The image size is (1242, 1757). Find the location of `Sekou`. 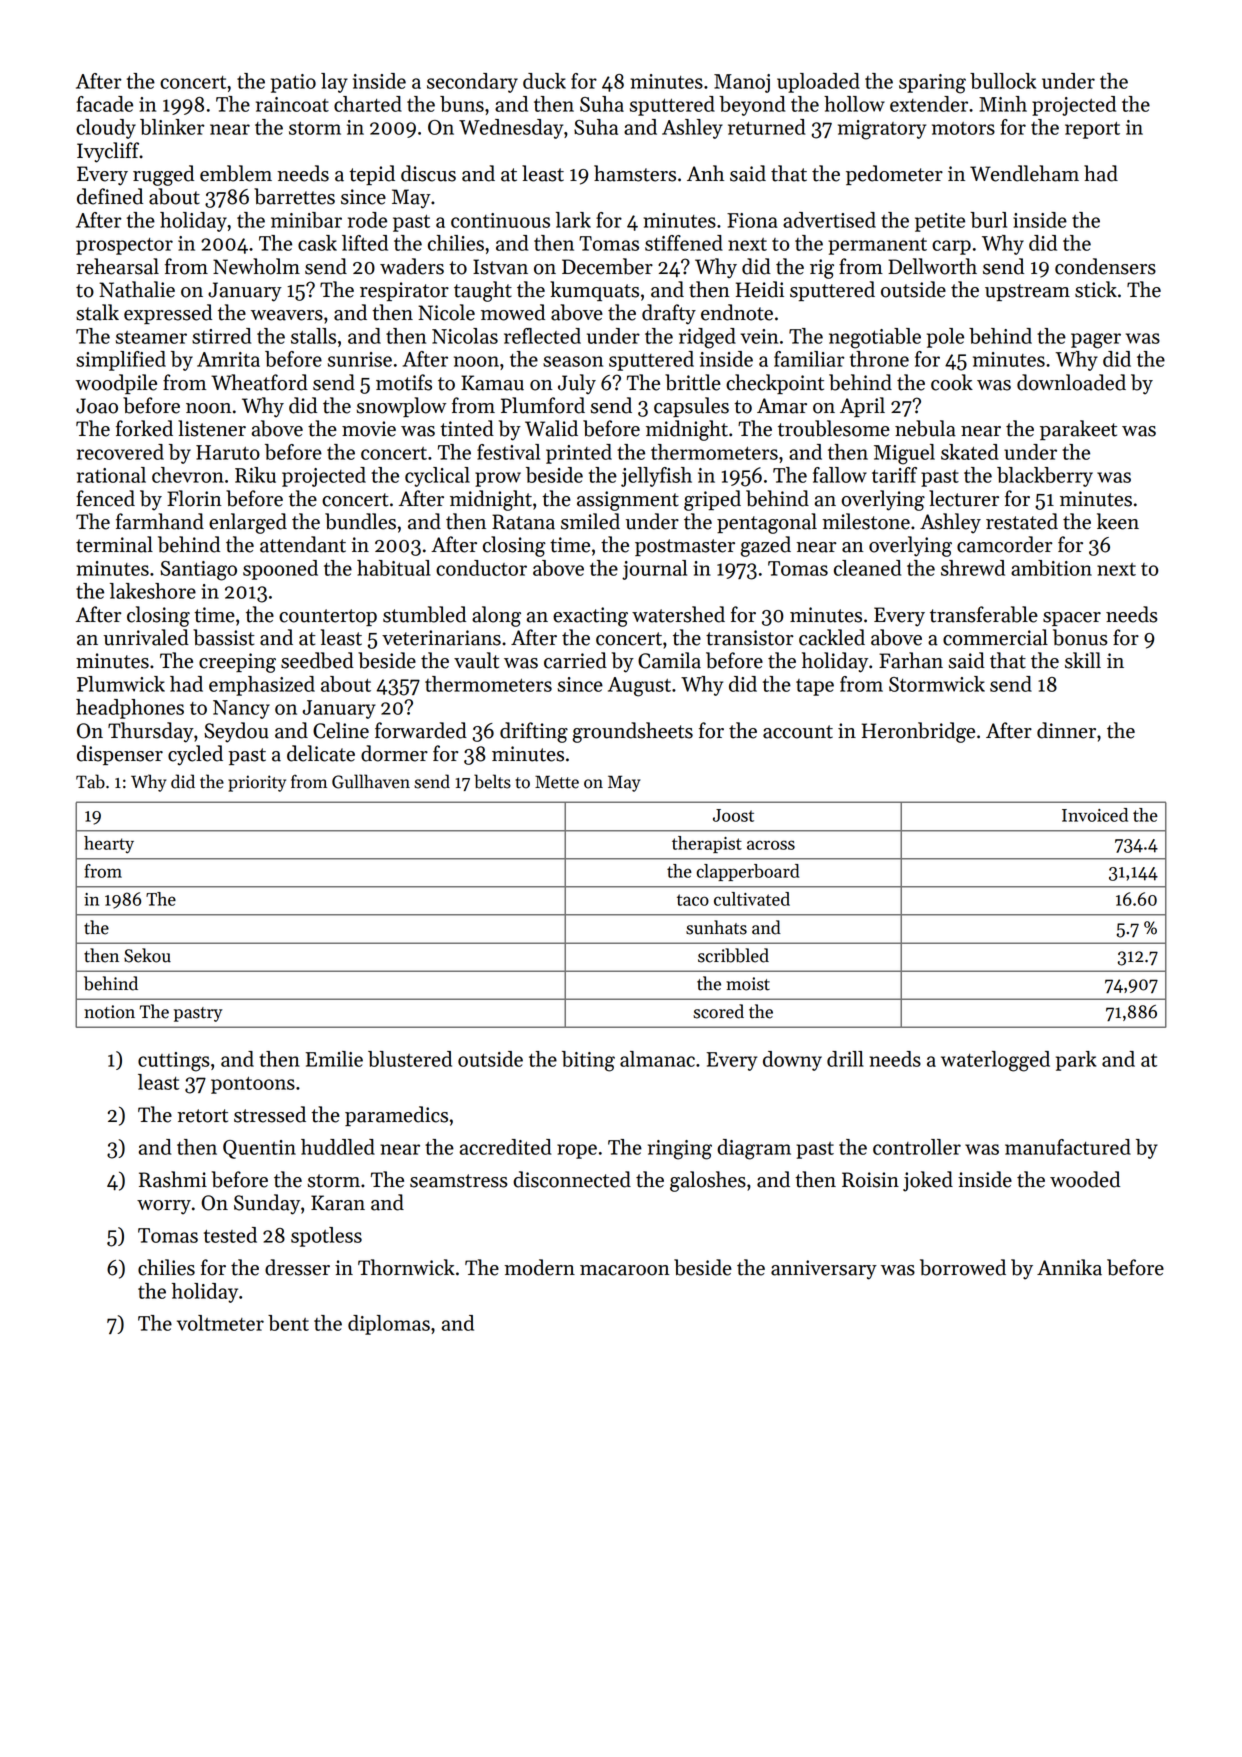

Sekou is located at coordinates (147, 955).
